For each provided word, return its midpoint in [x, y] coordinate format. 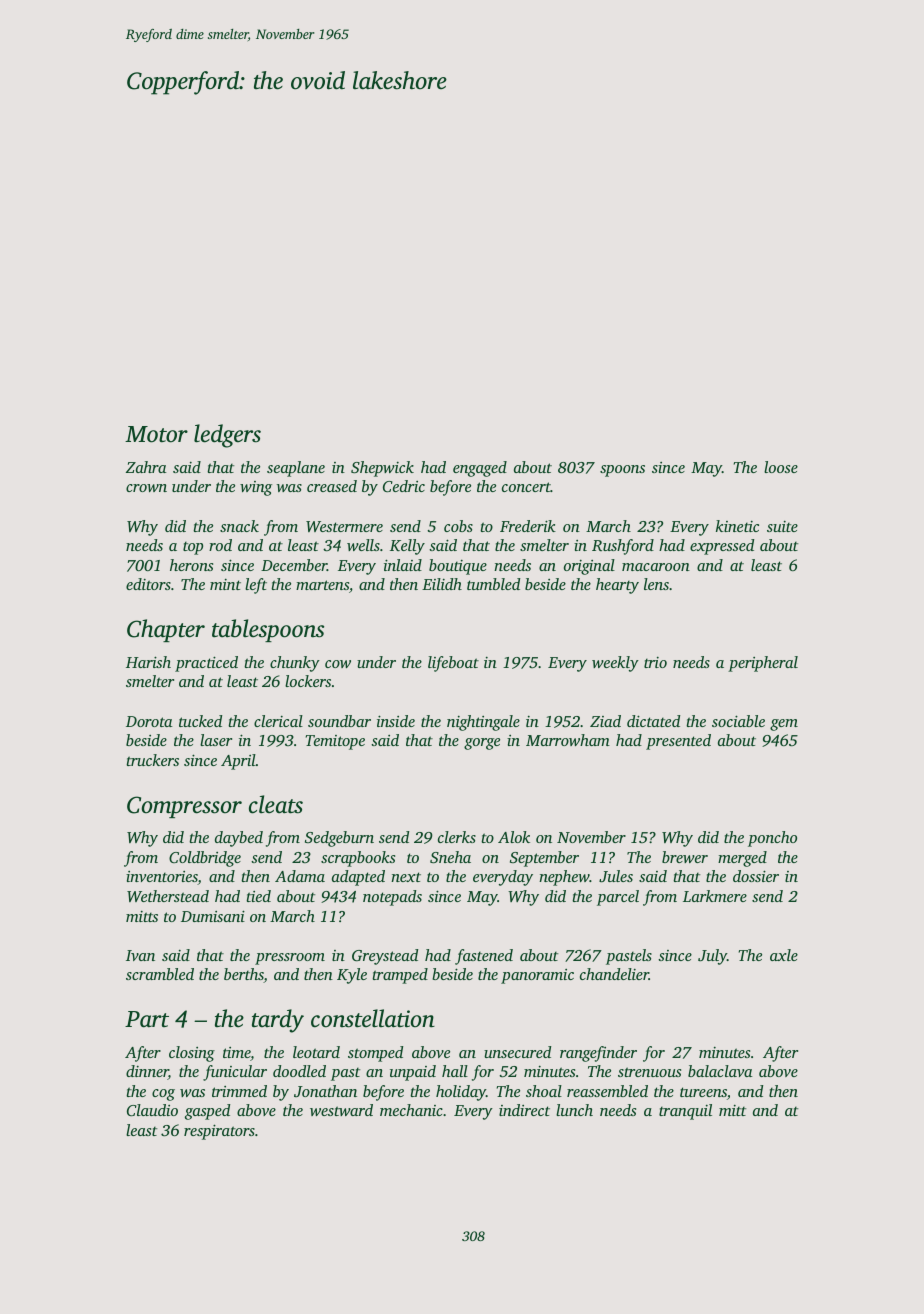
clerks [457, 837]
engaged [480, 469]
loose [781, 467]
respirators [219, 1132]
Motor [156, 434]
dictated [653, 721]
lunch [574, 1110]
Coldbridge [205, 859]
